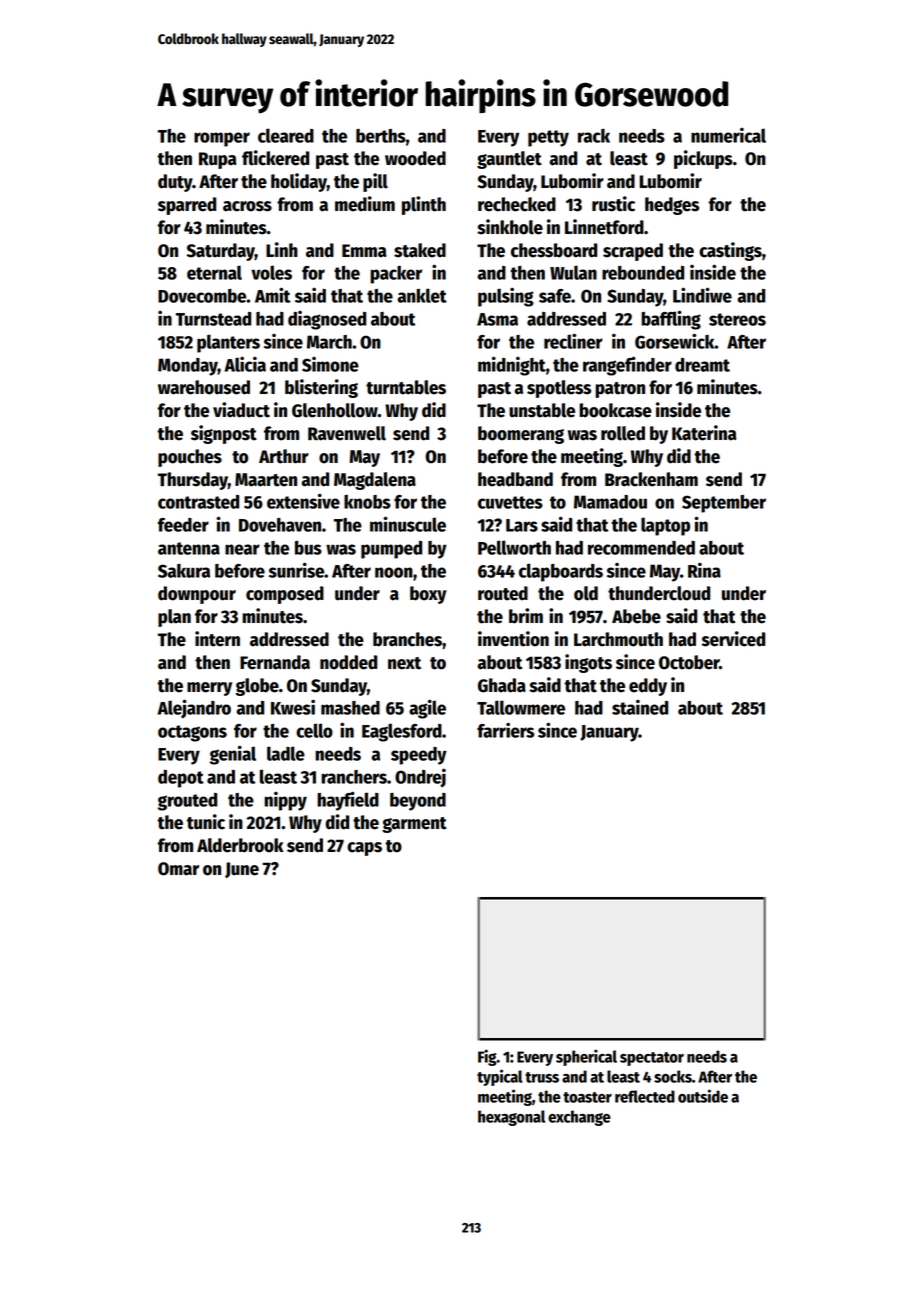 This screenshot has height=1311, width=924. I want to click on Omar, so click(178, 869).
